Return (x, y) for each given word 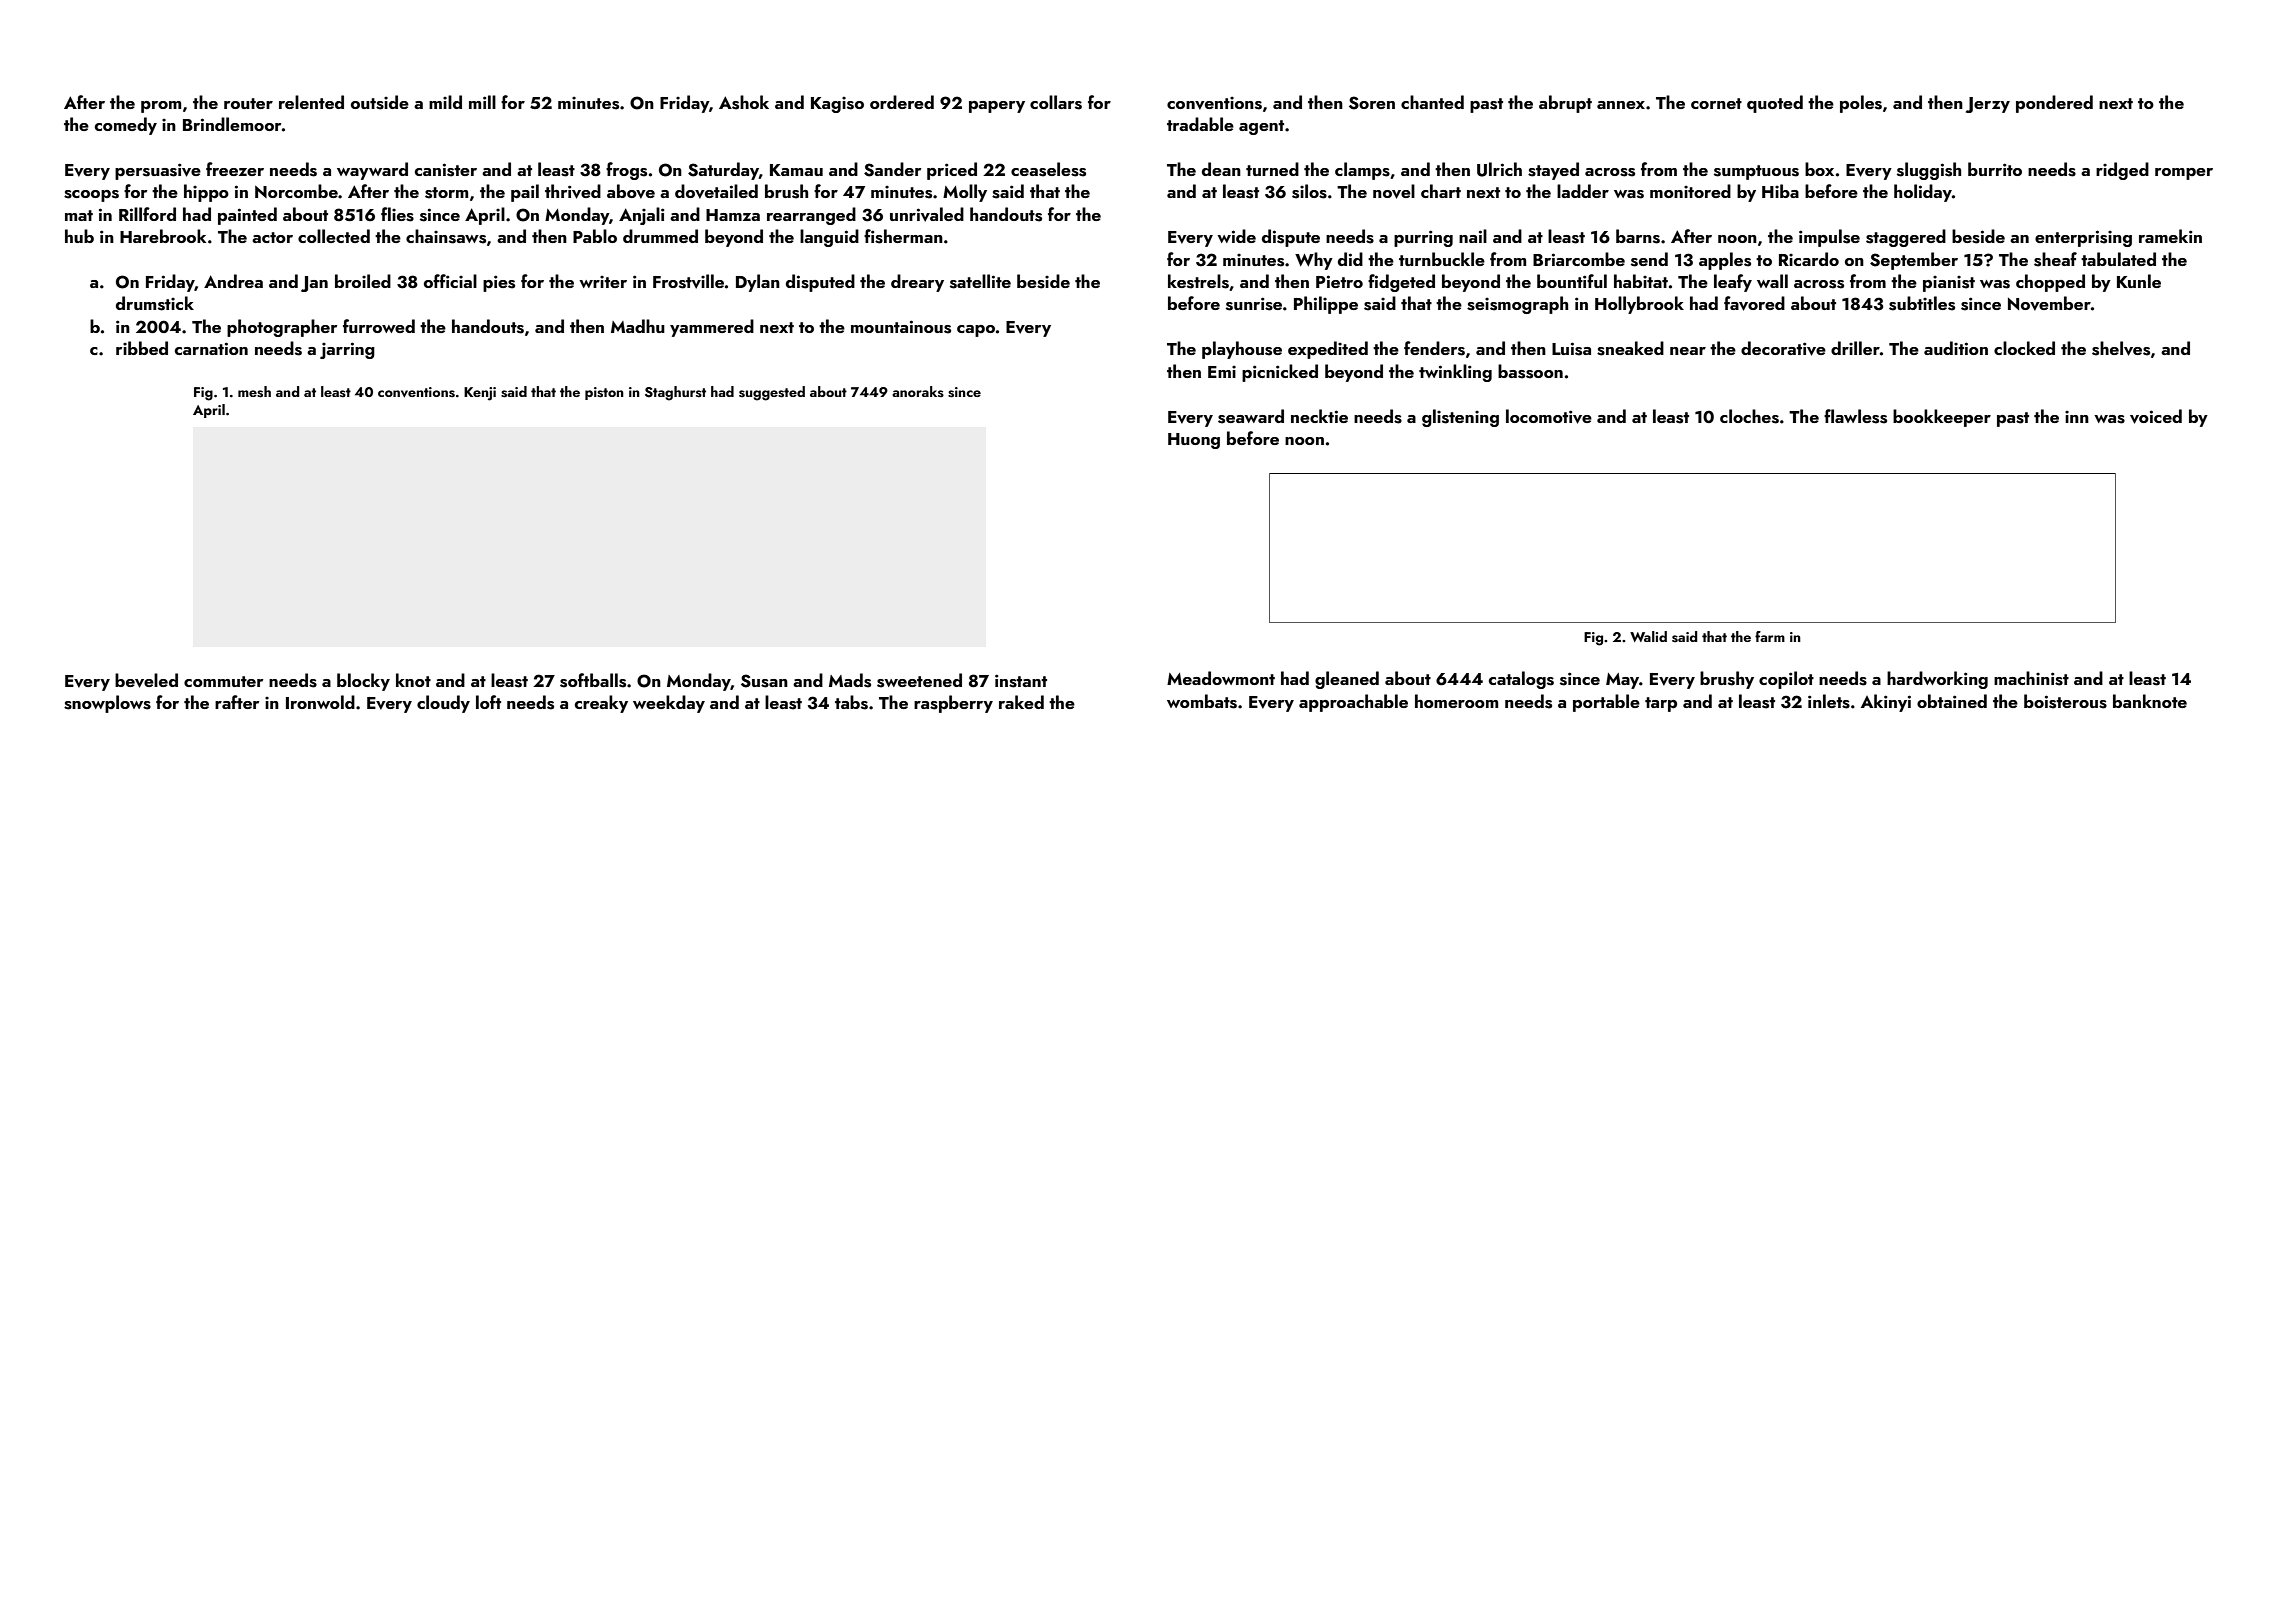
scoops (91, 196)
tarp (1661, 704)
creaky (601, 704)
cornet (1716, 103)
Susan (764, 681)
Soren (1372, 103)
